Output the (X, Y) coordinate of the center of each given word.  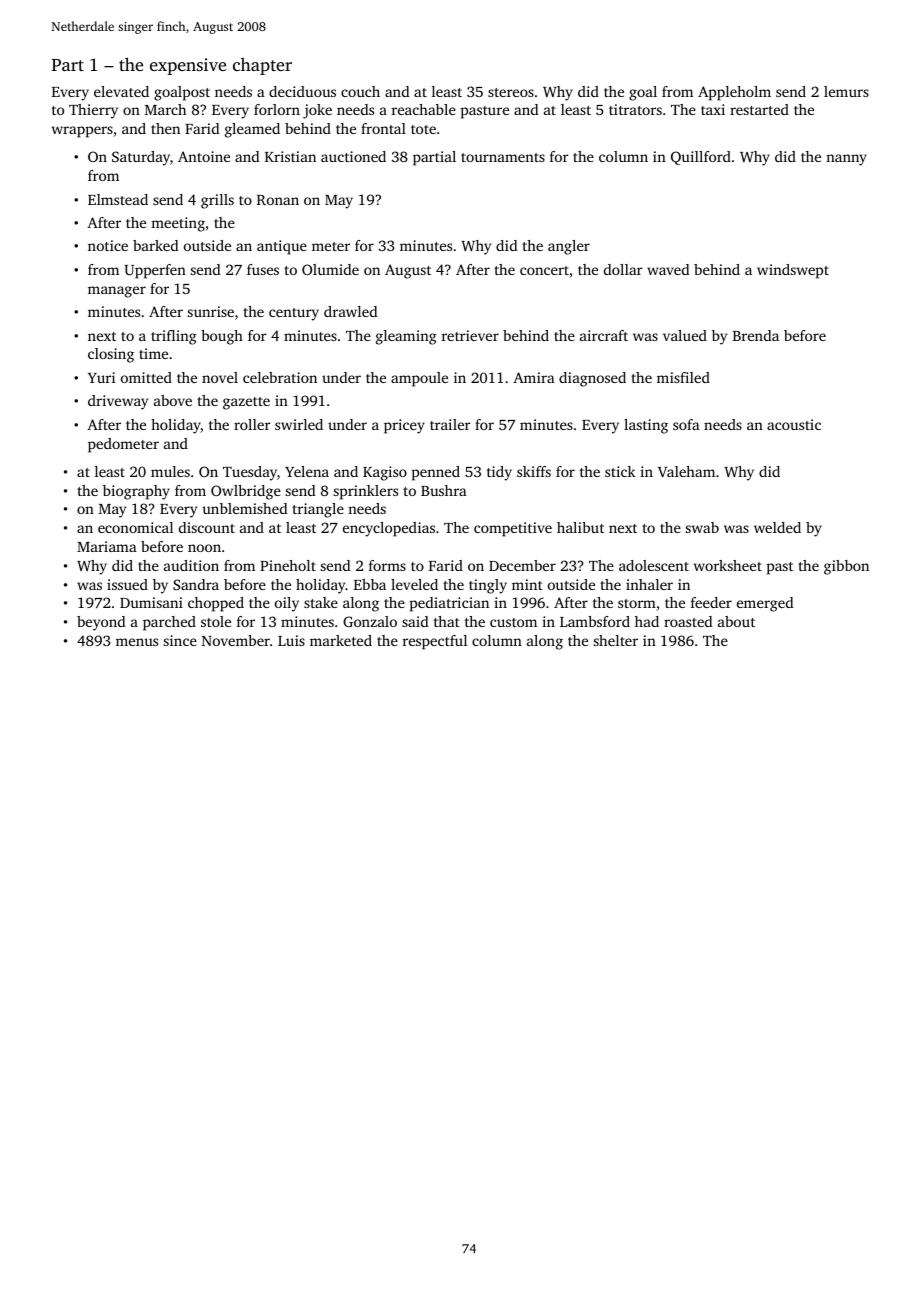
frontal (383, 128)
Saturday (141, 158)
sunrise (211, 311)
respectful (435, 642)
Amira (534, 377)
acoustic (794, 424)
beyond (101, 623)
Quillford (701, 158)
